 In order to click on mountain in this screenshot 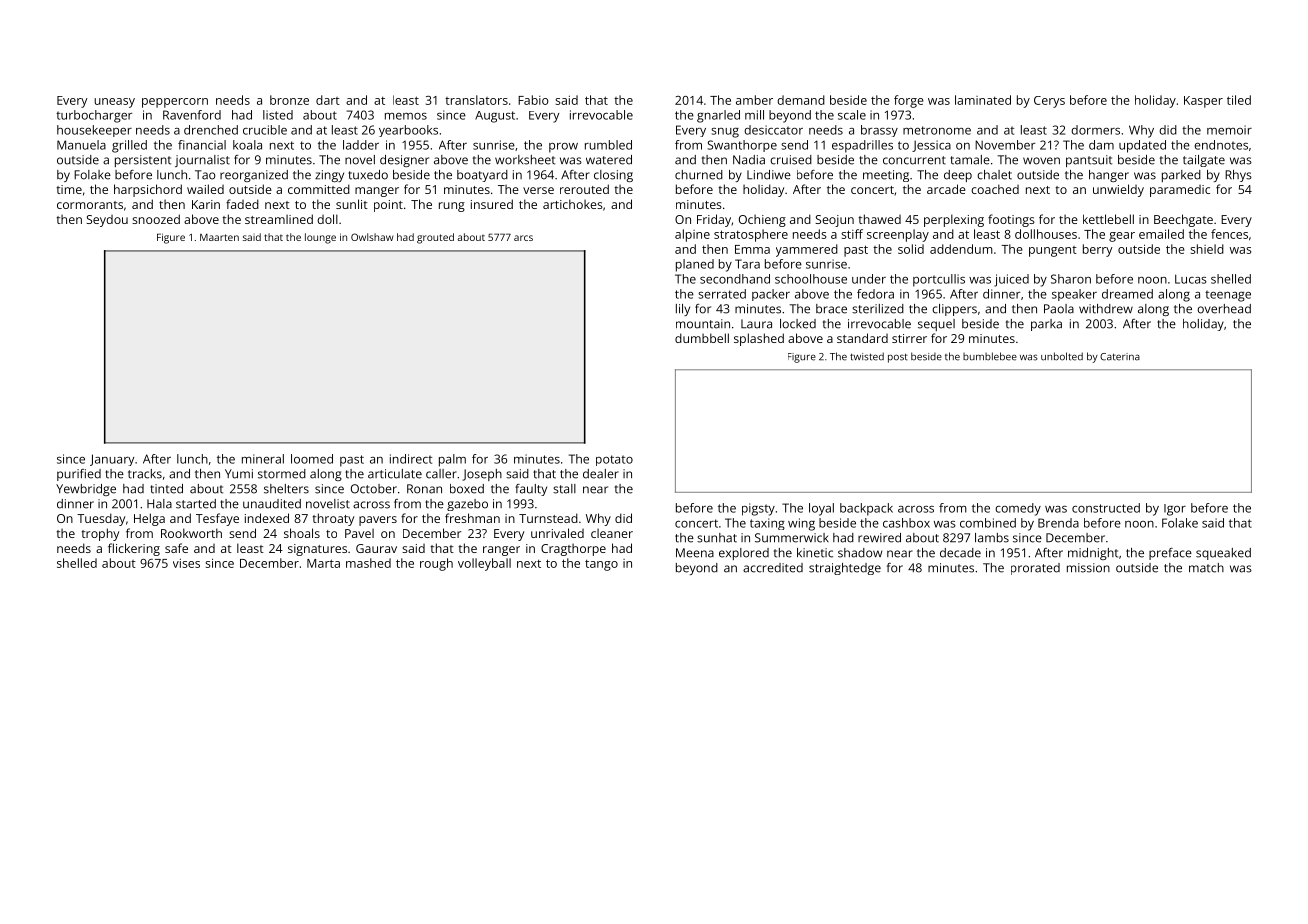, I will do `click(703, 324)`.
